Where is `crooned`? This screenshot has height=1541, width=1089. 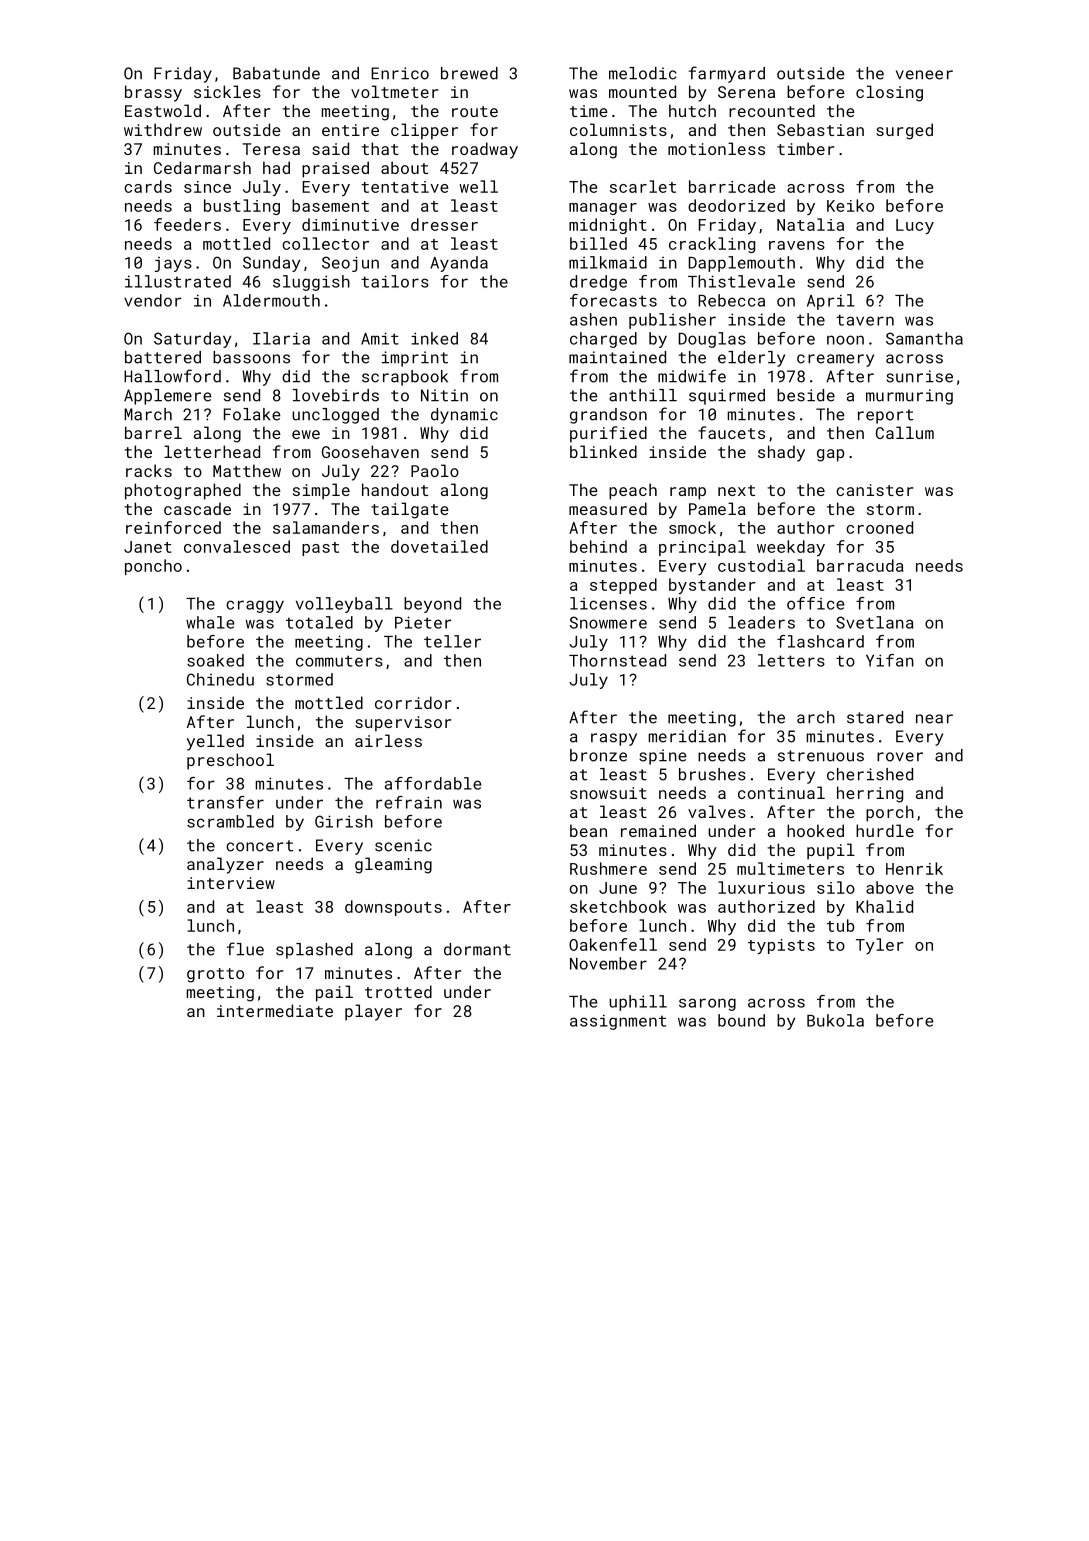 crooned is located at coordinates (879, 527).
